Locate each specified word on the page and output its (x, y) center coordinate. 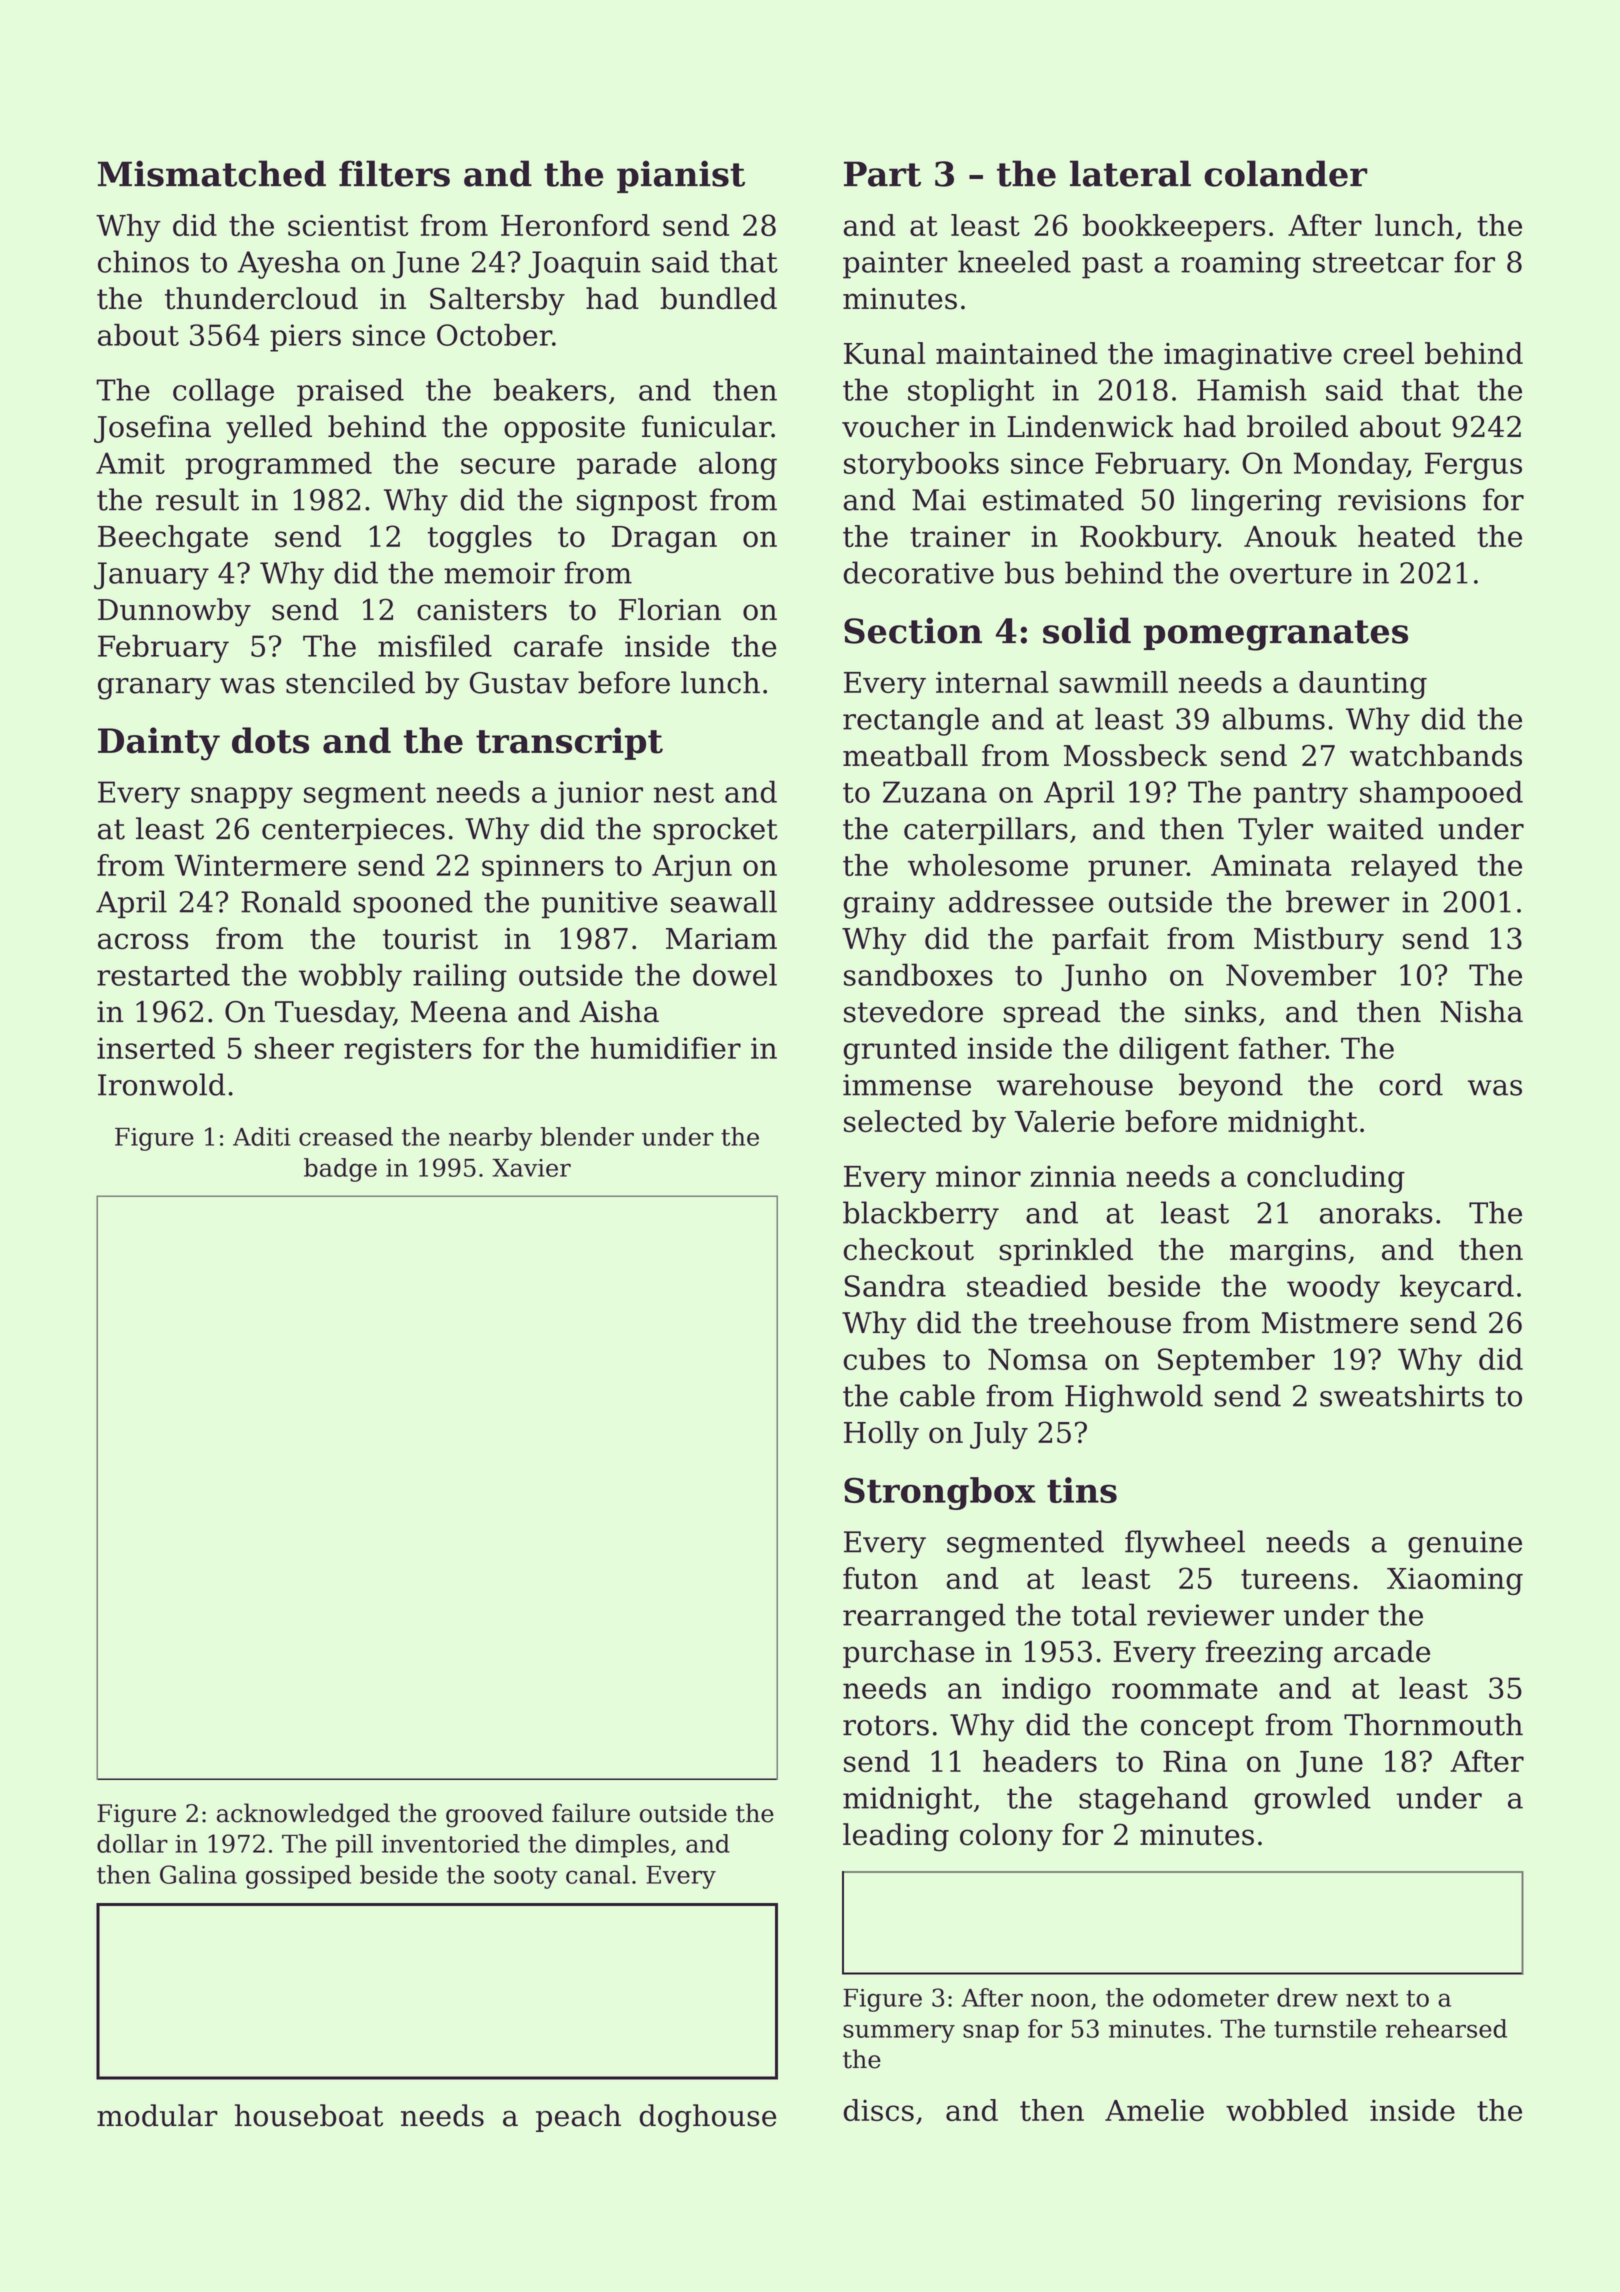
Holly (881, 1435)
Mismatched (212, 173)
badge (340, 1170)
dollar (132, 1843)
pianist (681, 176)
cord (1411, 1084)
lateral (1130, 173)
